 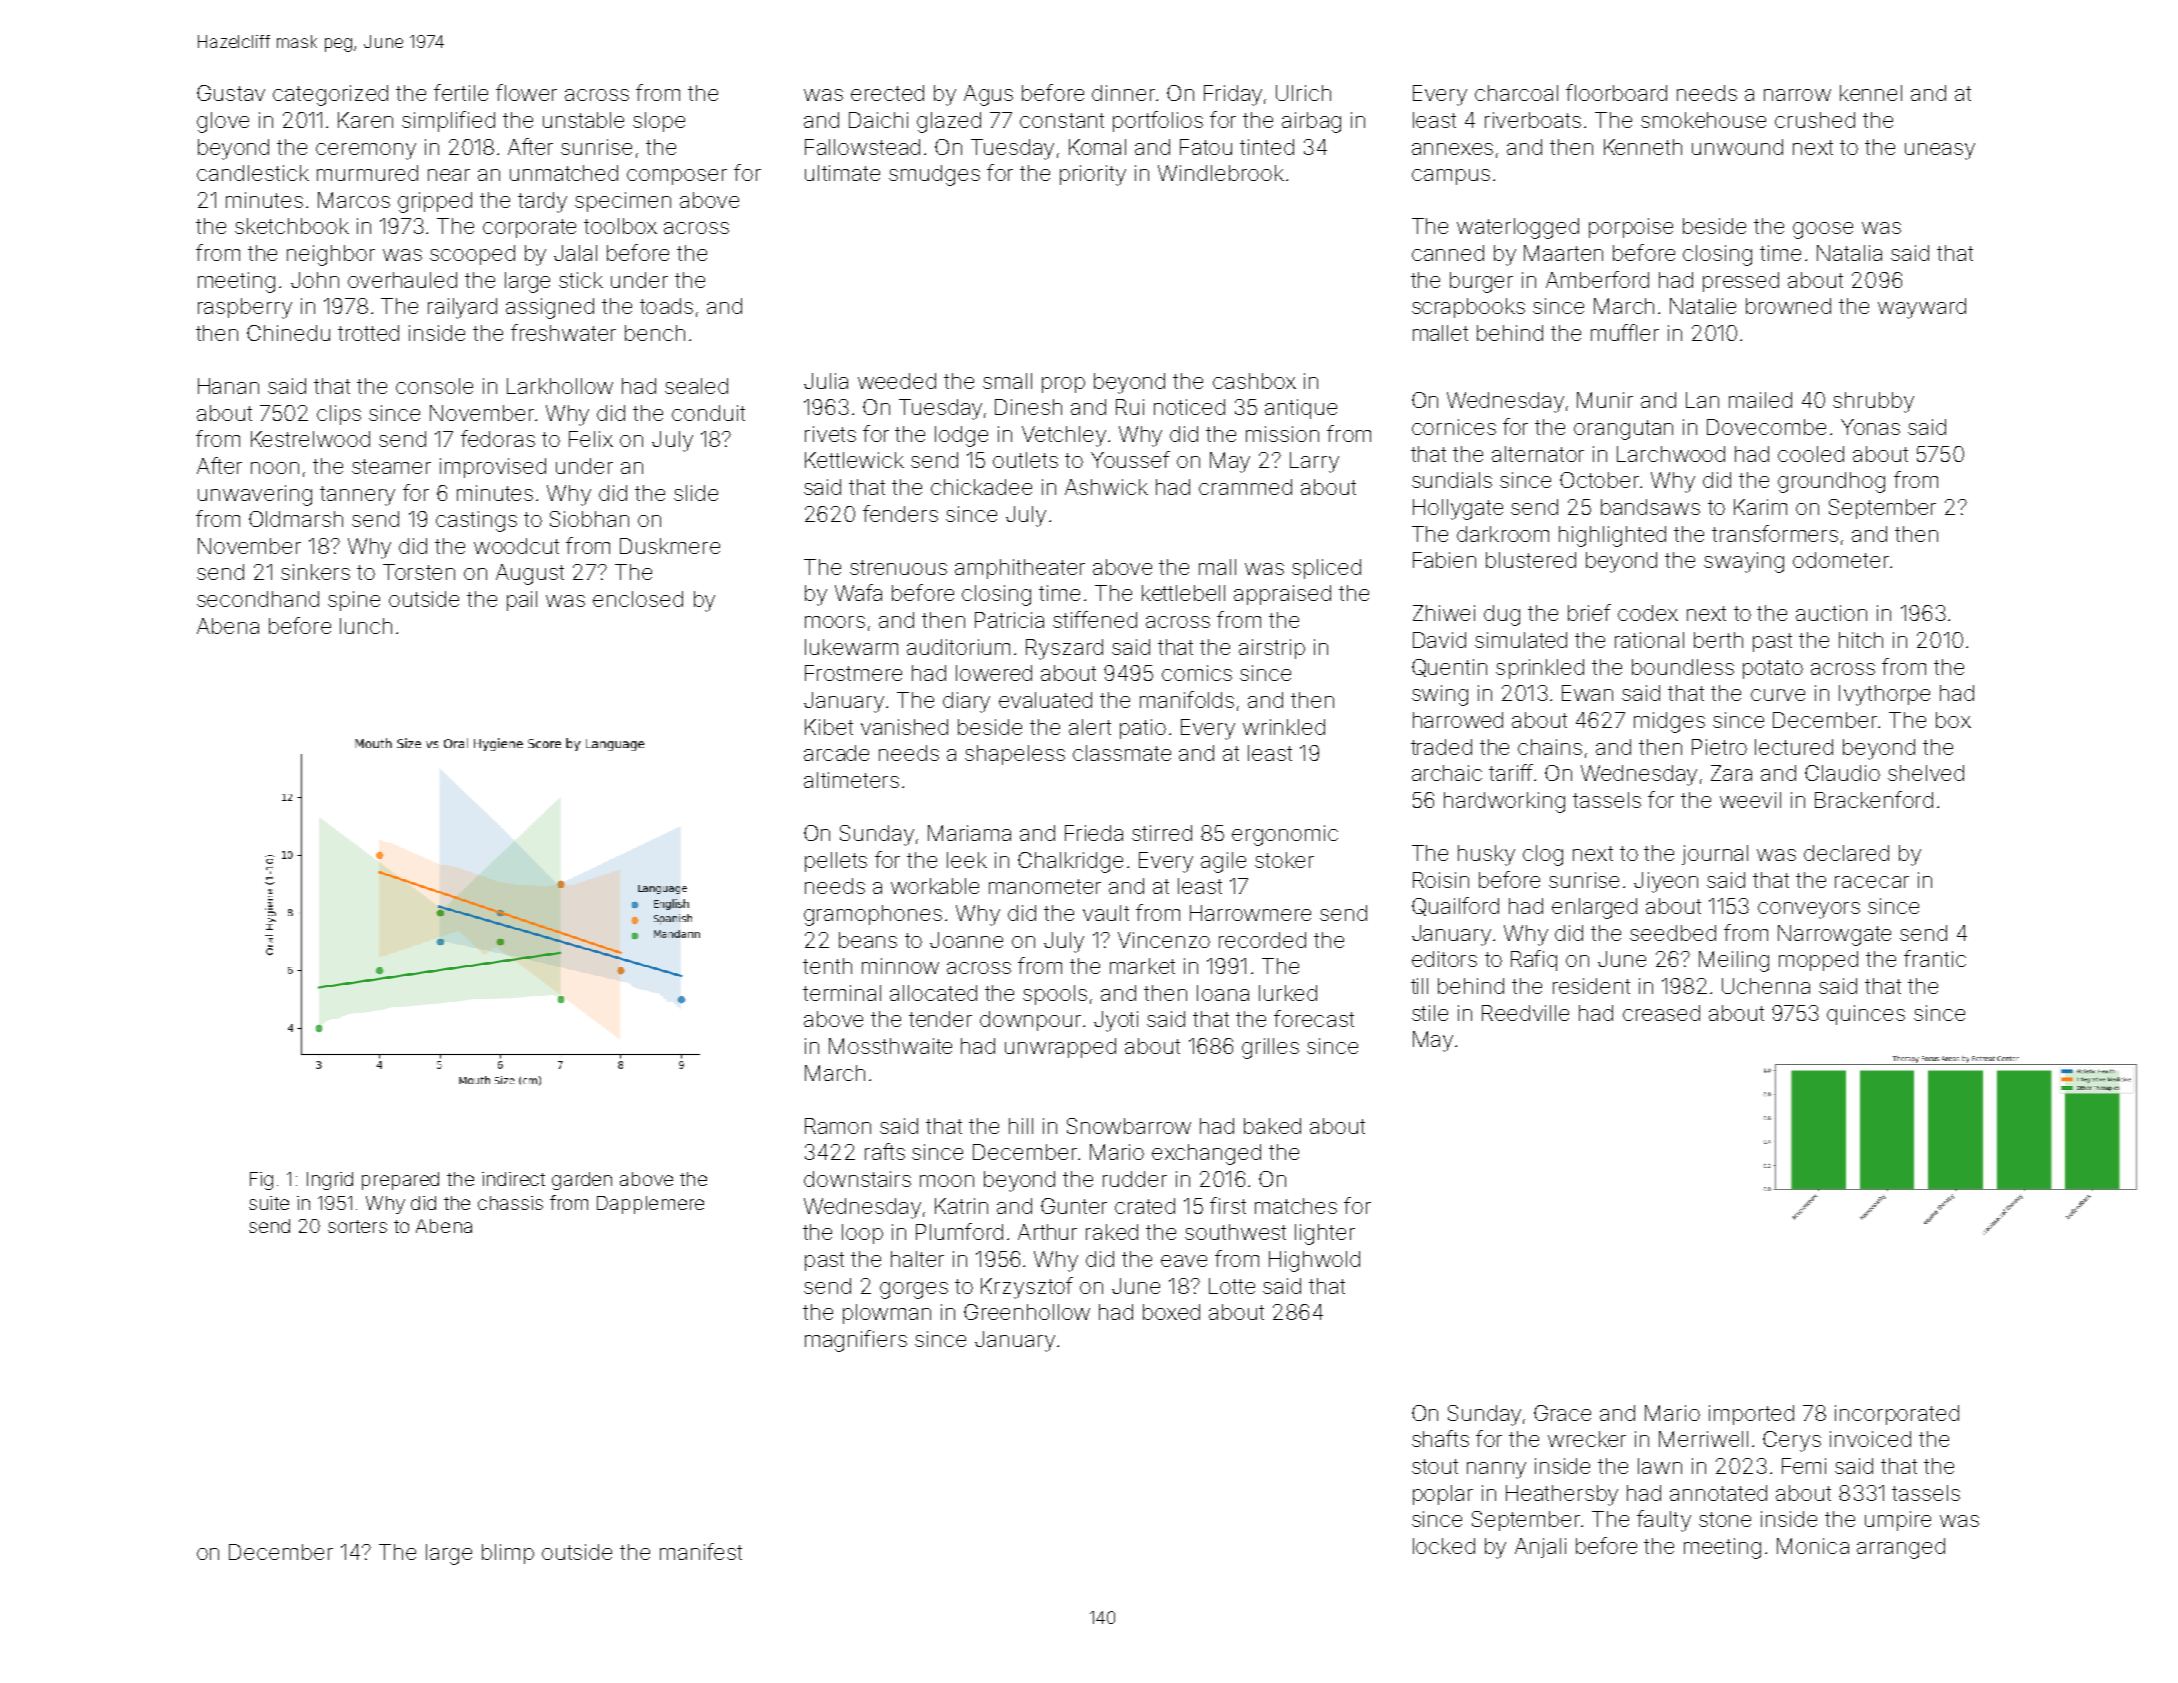 I want to click on Agus, so click(x=988, y=95).
